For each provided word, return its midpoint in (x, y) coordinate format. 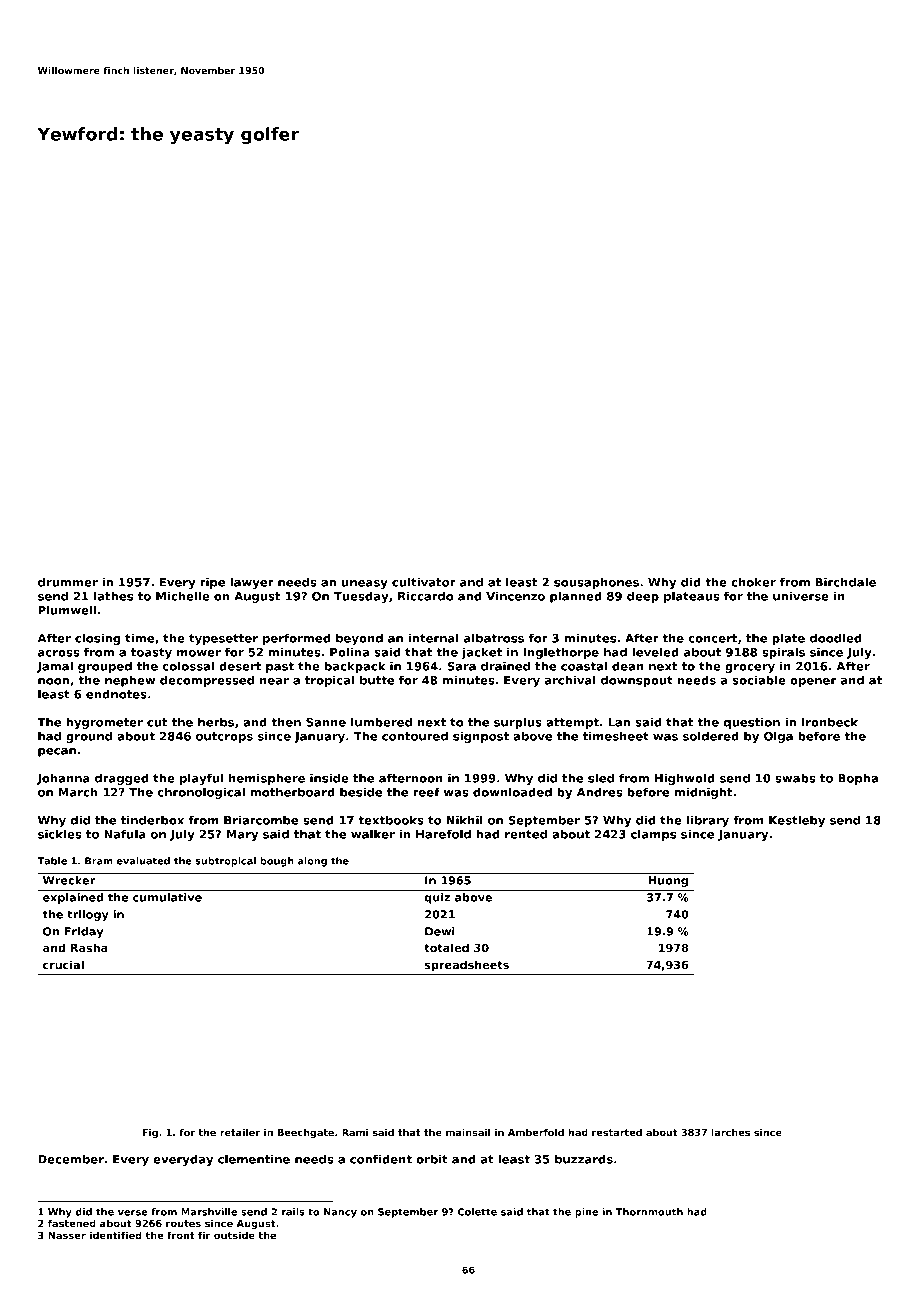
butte (377, 680)
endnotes (116, 694)
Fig (150, 1133)
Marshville (209, 1212)
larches (731, 1132)
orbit (432, 1159)
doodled (835, 638)
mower (199, 653)
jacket (482, 653)
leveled (655, 652)
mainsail (468, 1132)
